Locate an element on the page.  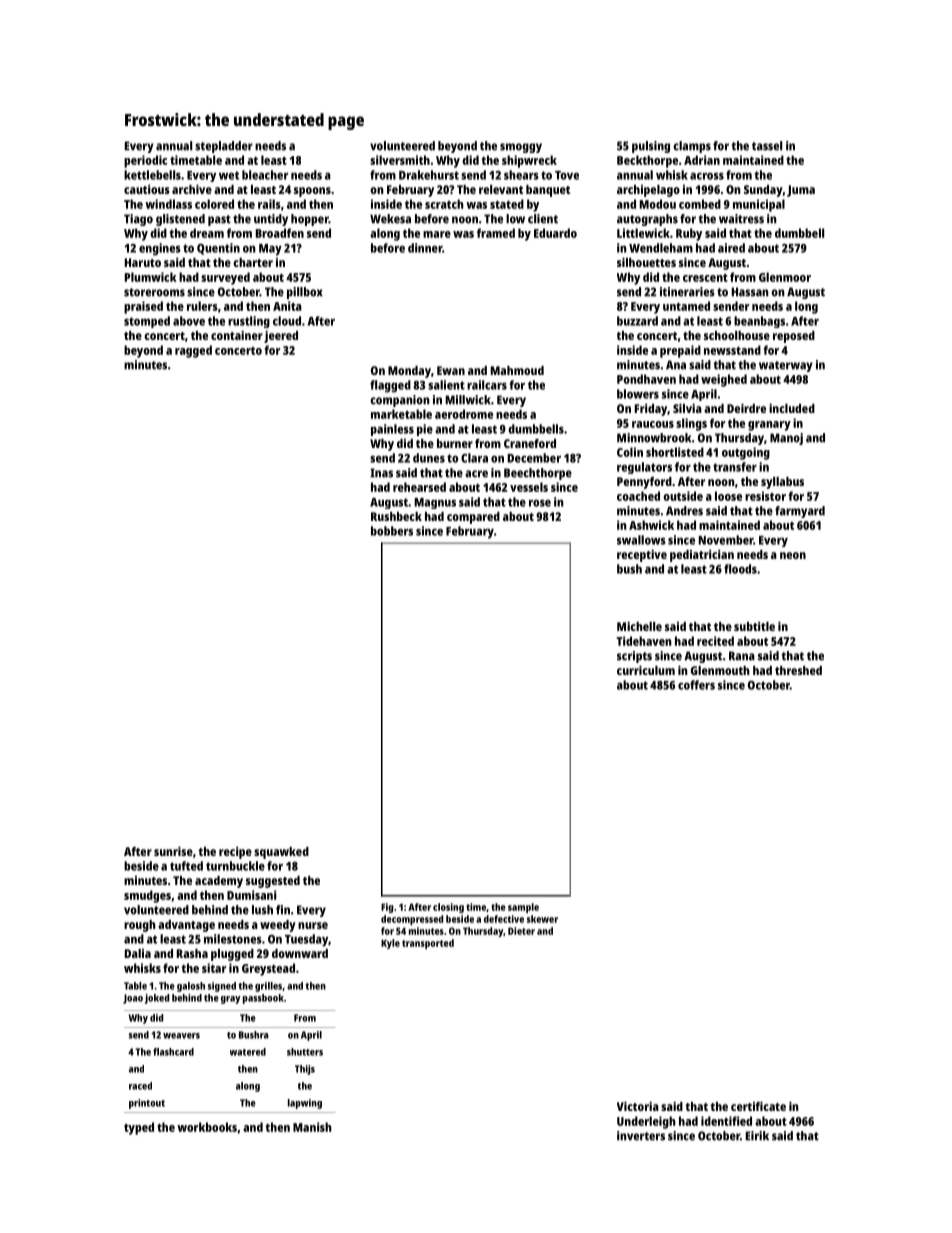
Drakehurst is located at coordinates (429, 175).
